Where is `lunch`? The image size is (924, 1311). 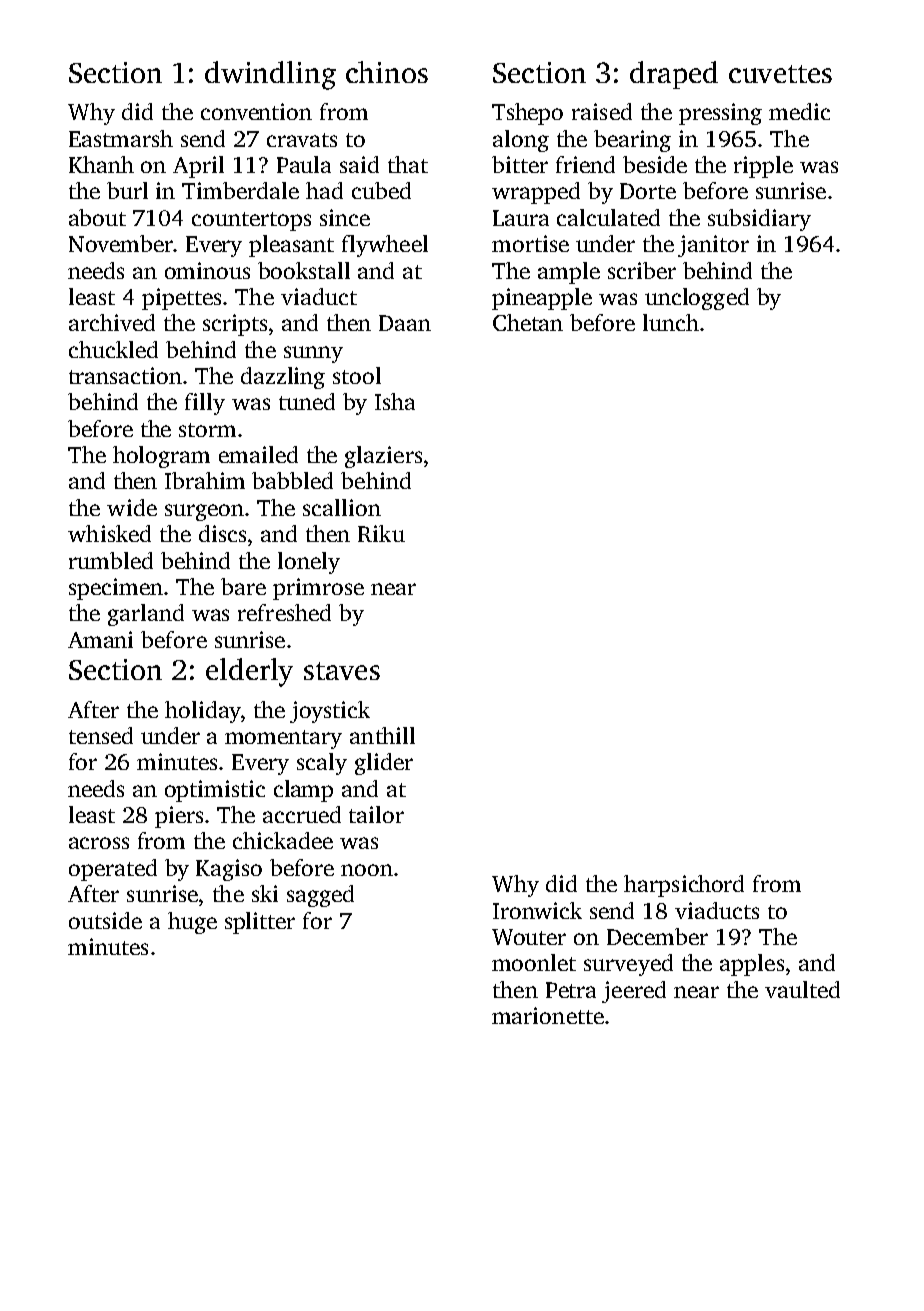 lunch is located at coordinates (671, 322).
